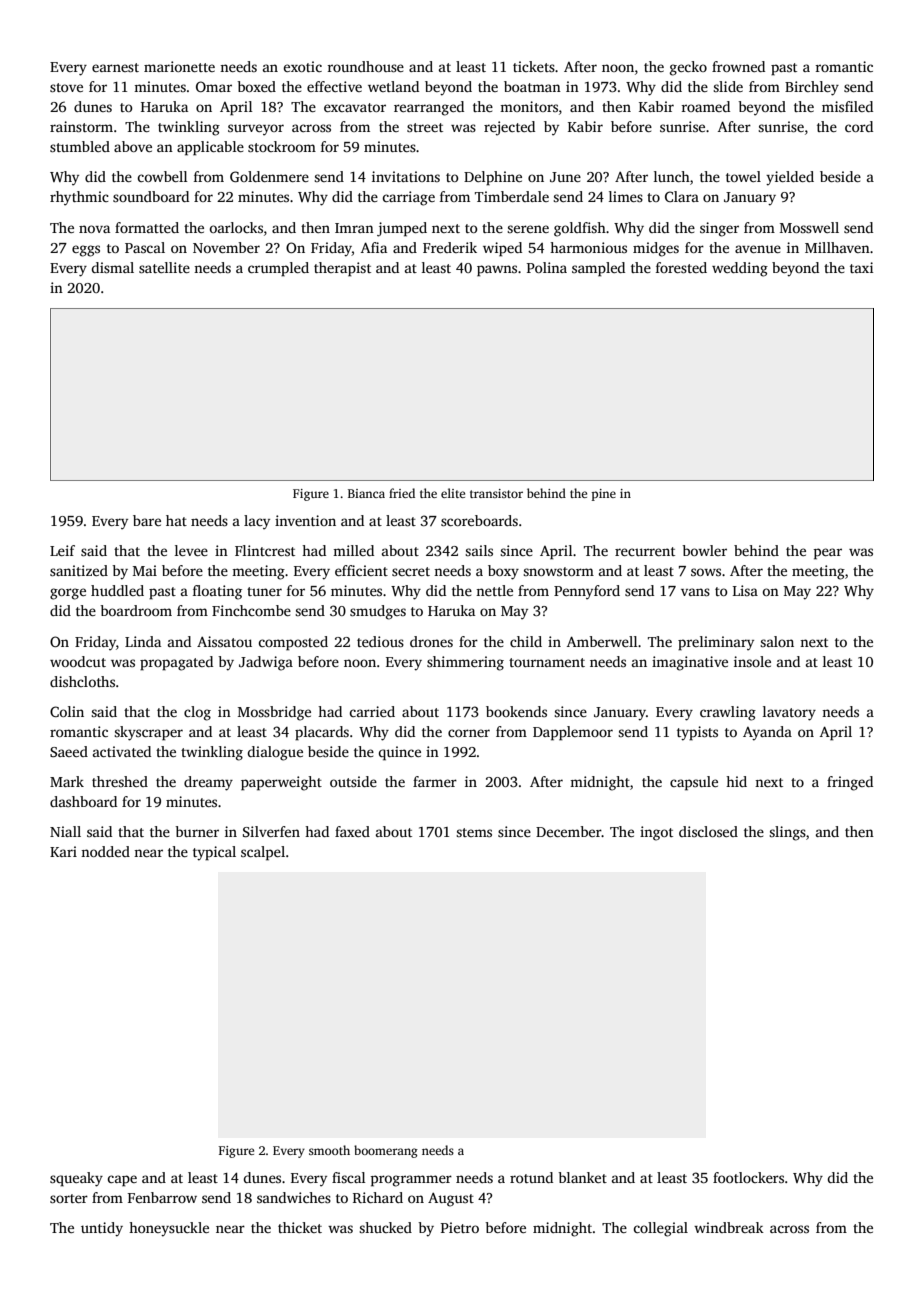 This image has height=1308, width=924. Describe the element at coordinates (602, 641) in the image. I see `Amberwell` at that location.
